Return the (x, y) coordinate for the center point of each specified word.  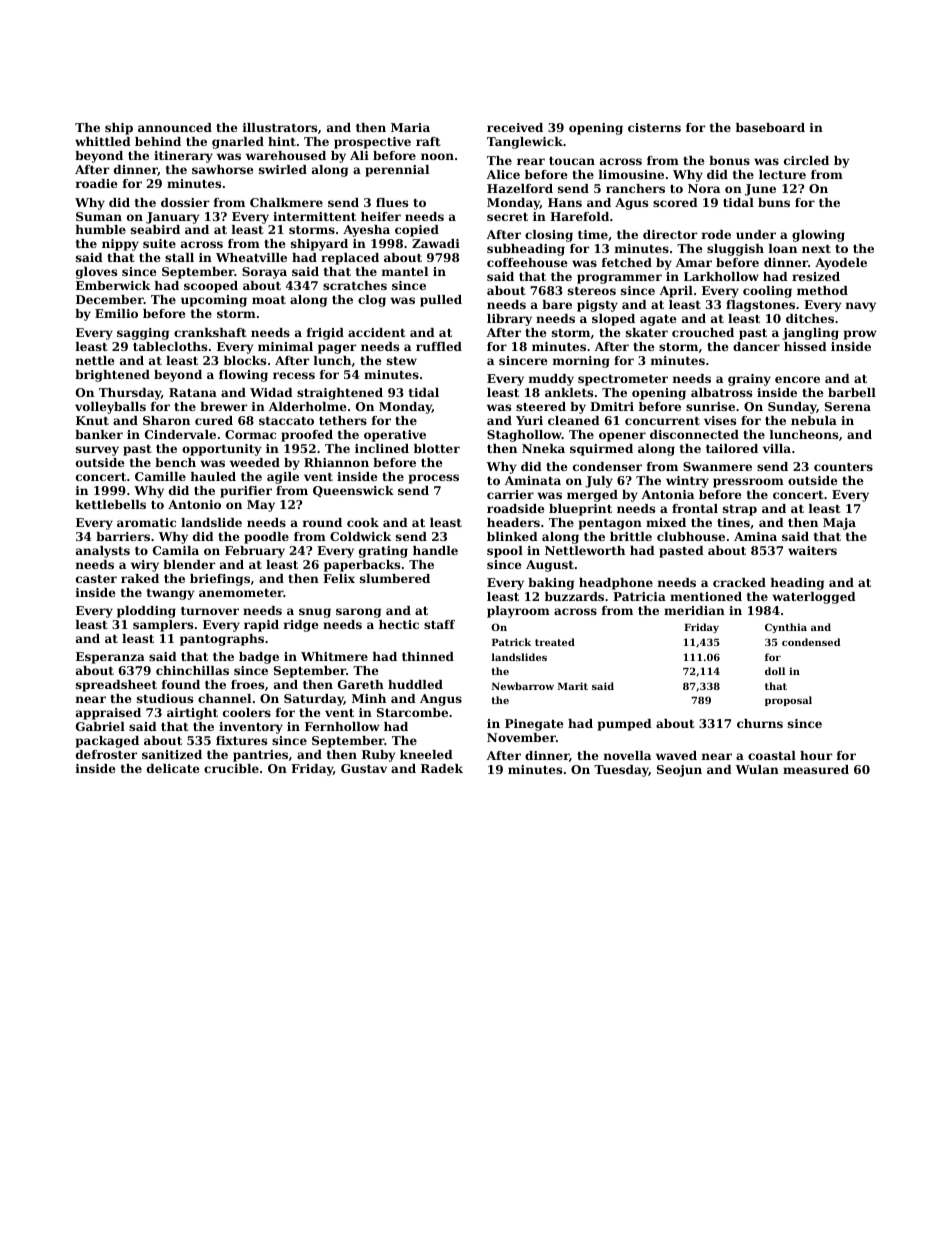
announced (175, 127)
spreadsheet (116, 686)
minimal (285, 346)
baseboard (770, 127)
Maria (410, 127)
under (756, 234)
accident (377, 332)
